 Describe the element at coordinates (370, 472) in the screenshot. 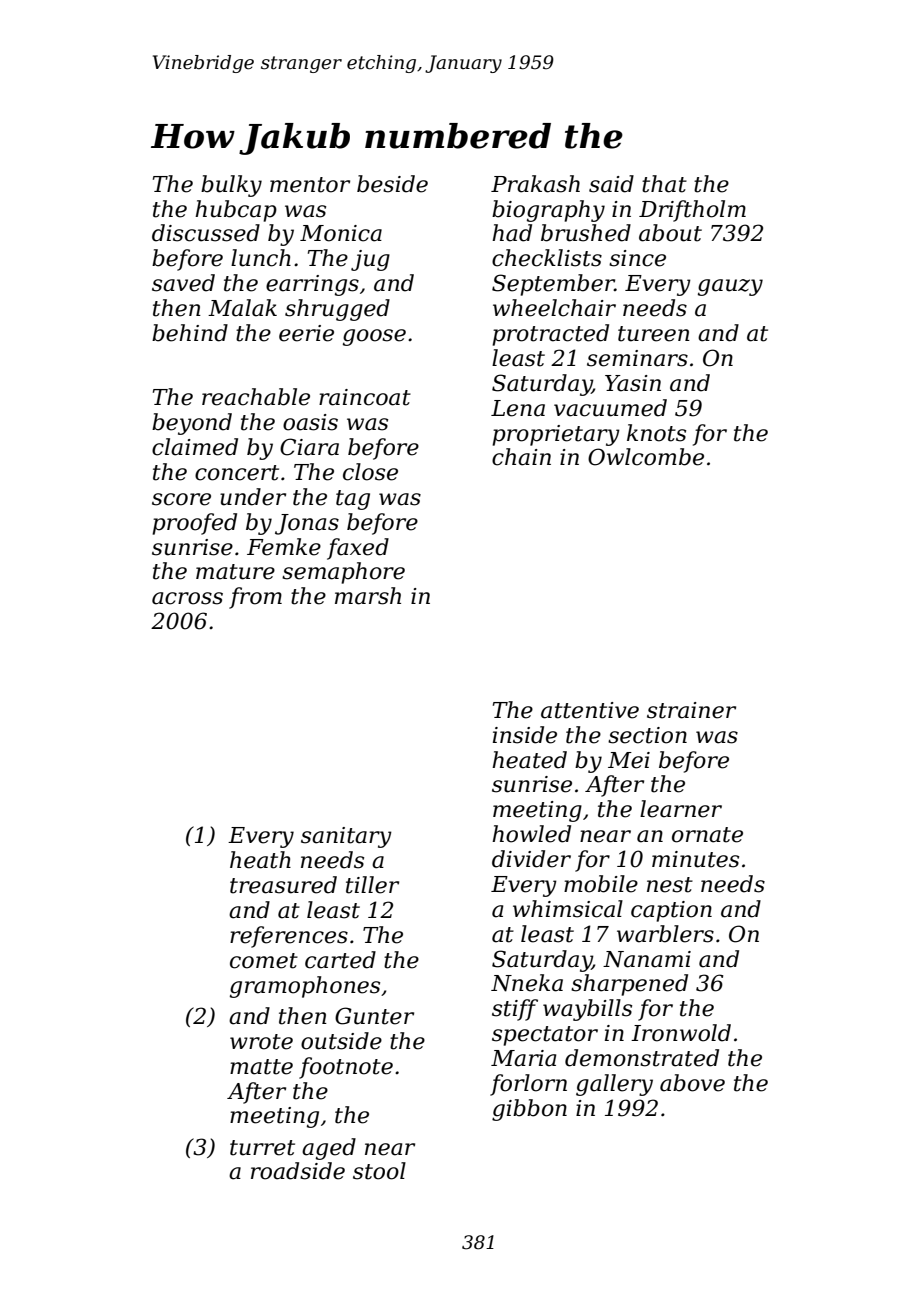

I see `close` at that location.
